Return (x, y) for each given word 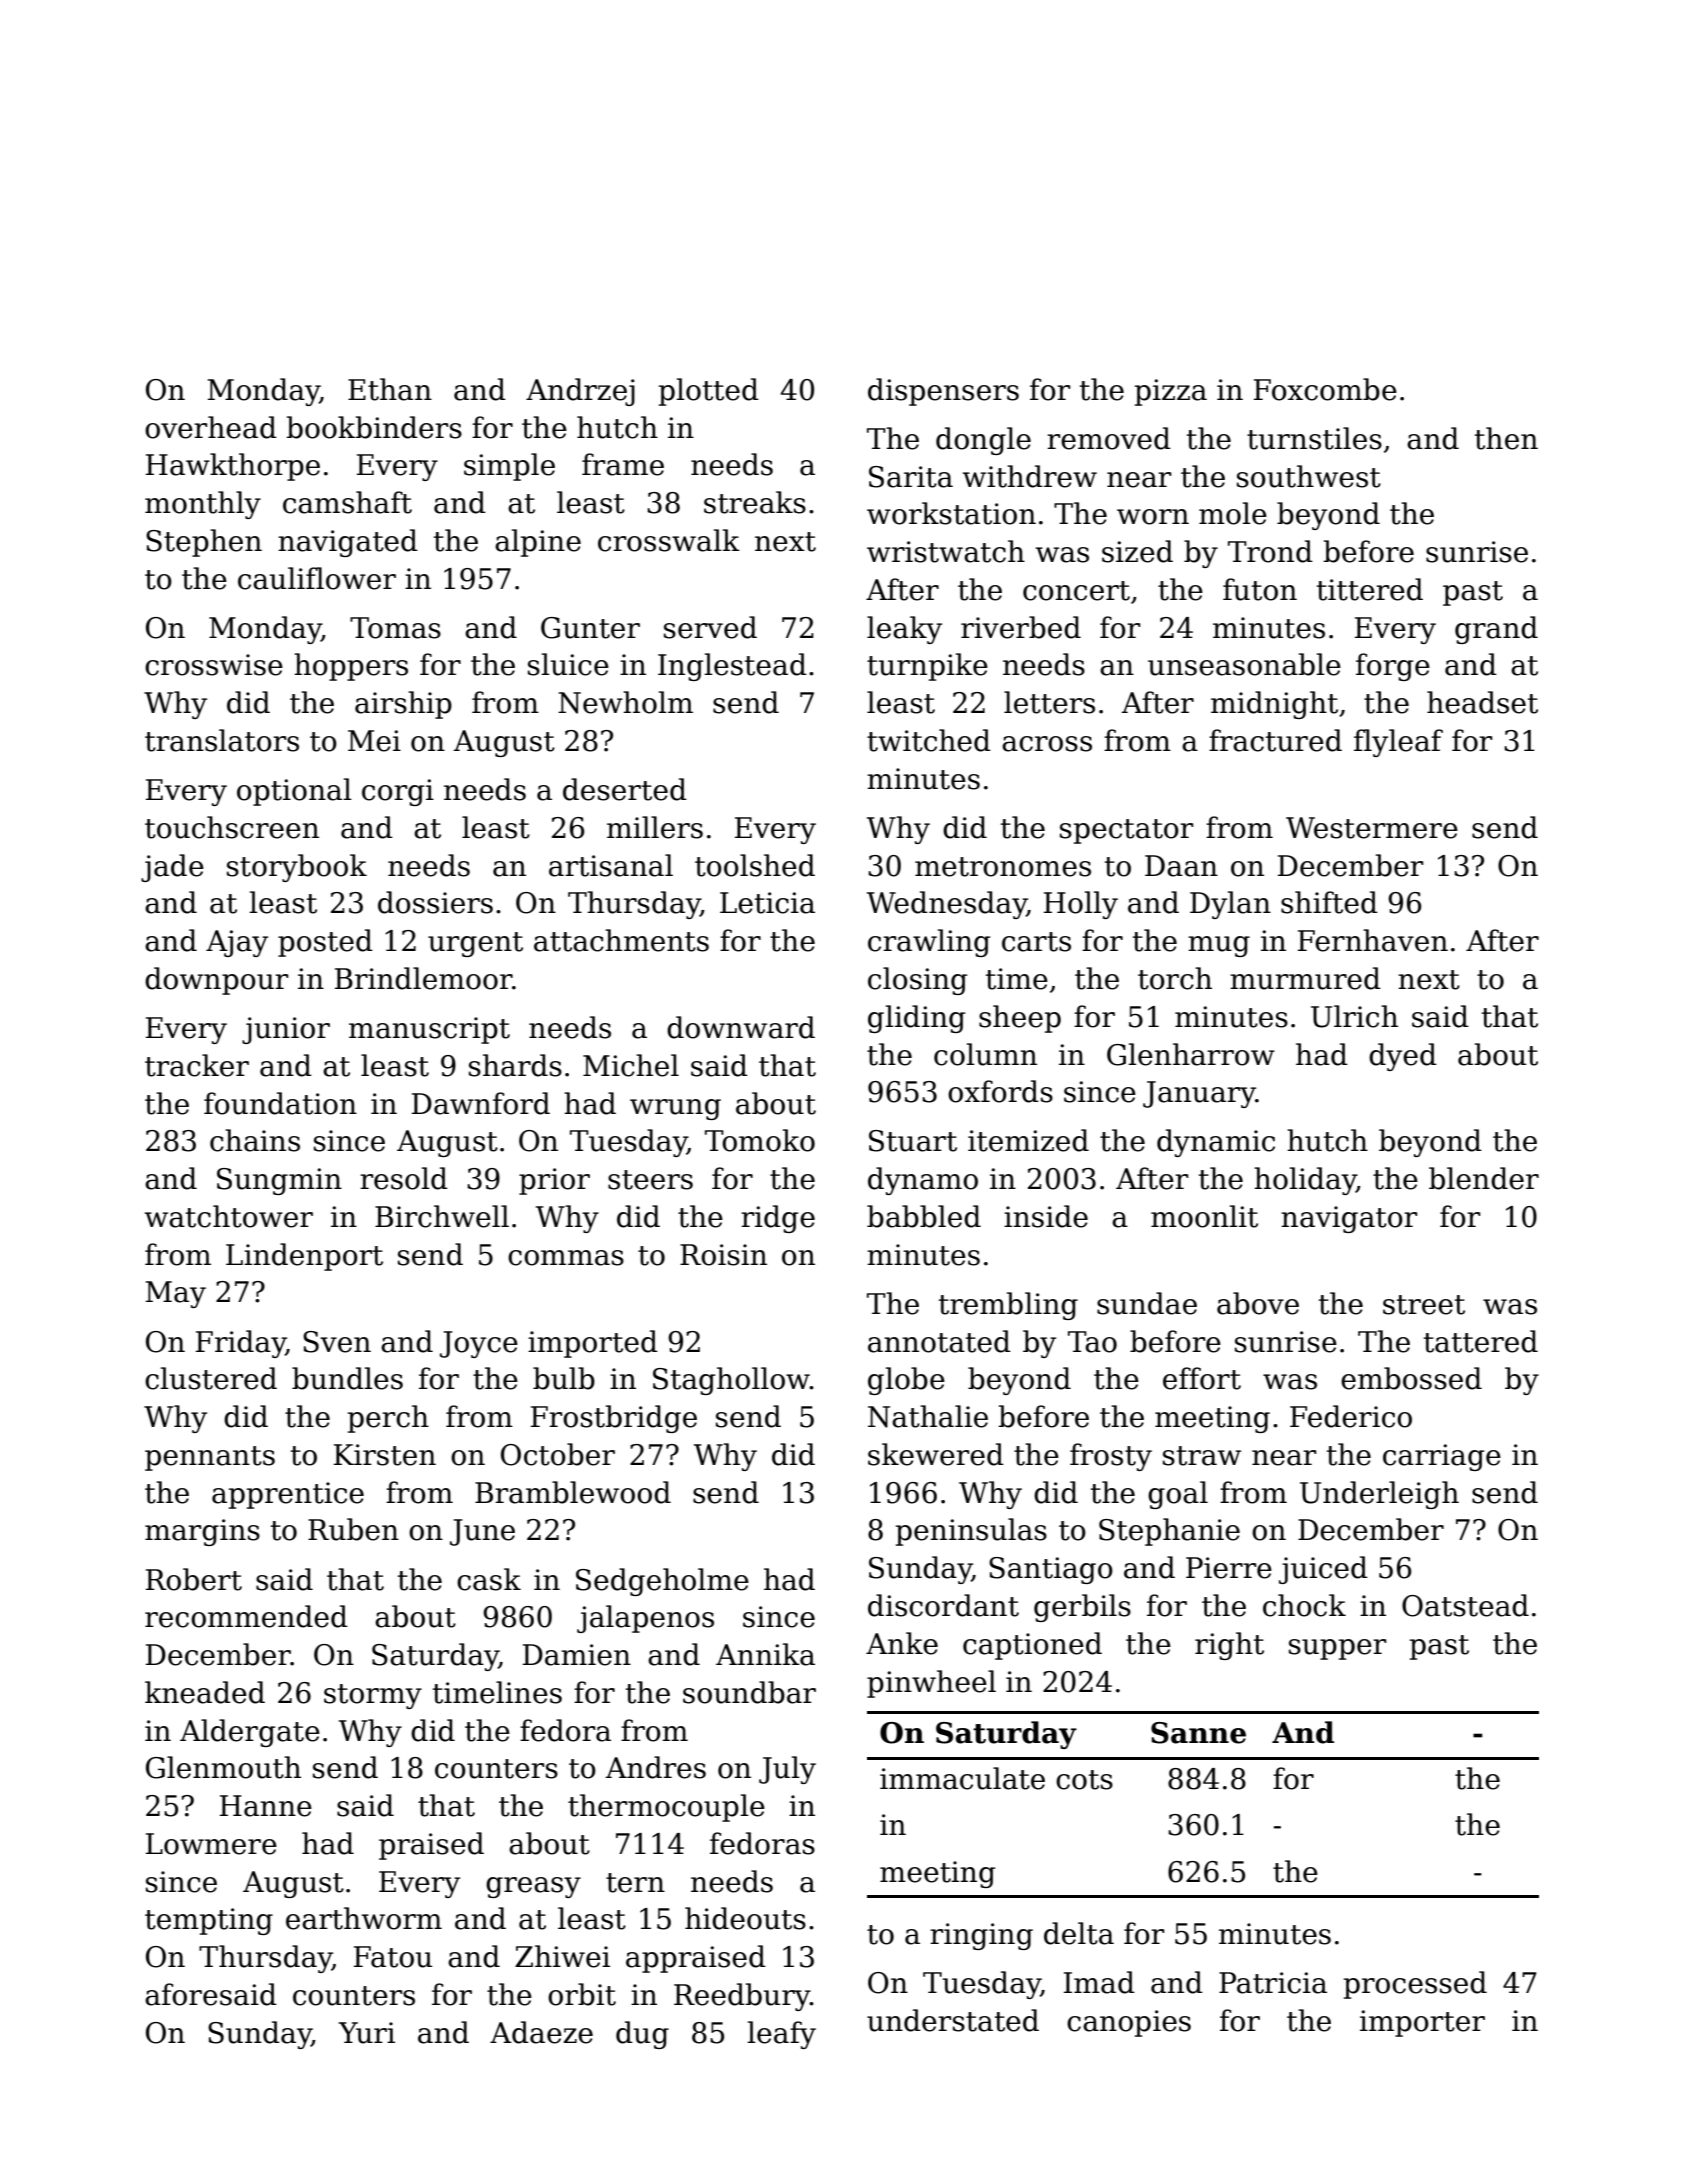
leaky (904, 630)
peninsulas (971, 1532)
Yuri (366, 2033)
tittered (1370, 589)
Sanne (1198, 1733)
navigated (348, 543)
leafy (781, 2035)
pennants (210, 1458)
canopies (1129, 2023)
